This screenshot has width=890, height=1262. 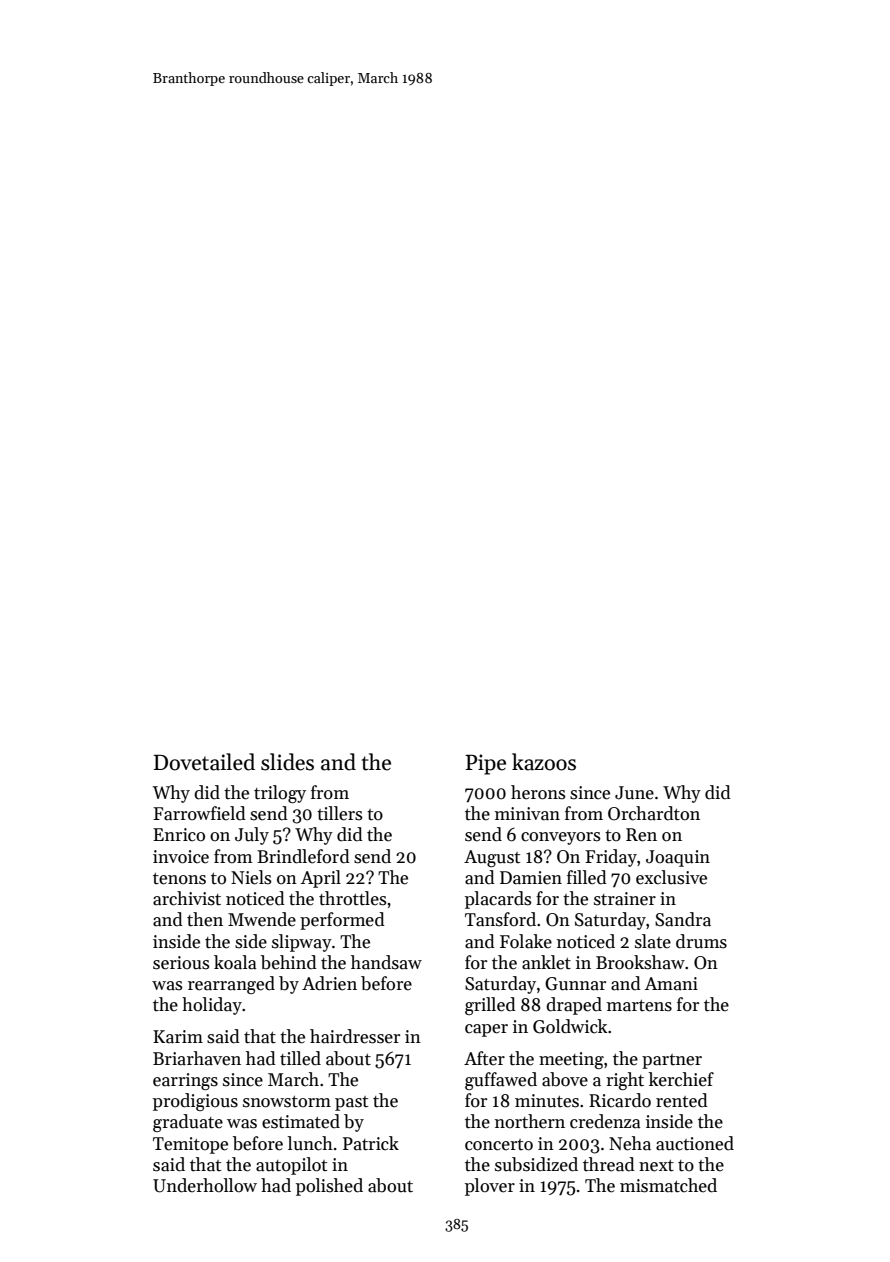 What do you see at coordinates (204, 762) in the screenshot?
I see `Dovetailed` at bounding box center [204, 762].
